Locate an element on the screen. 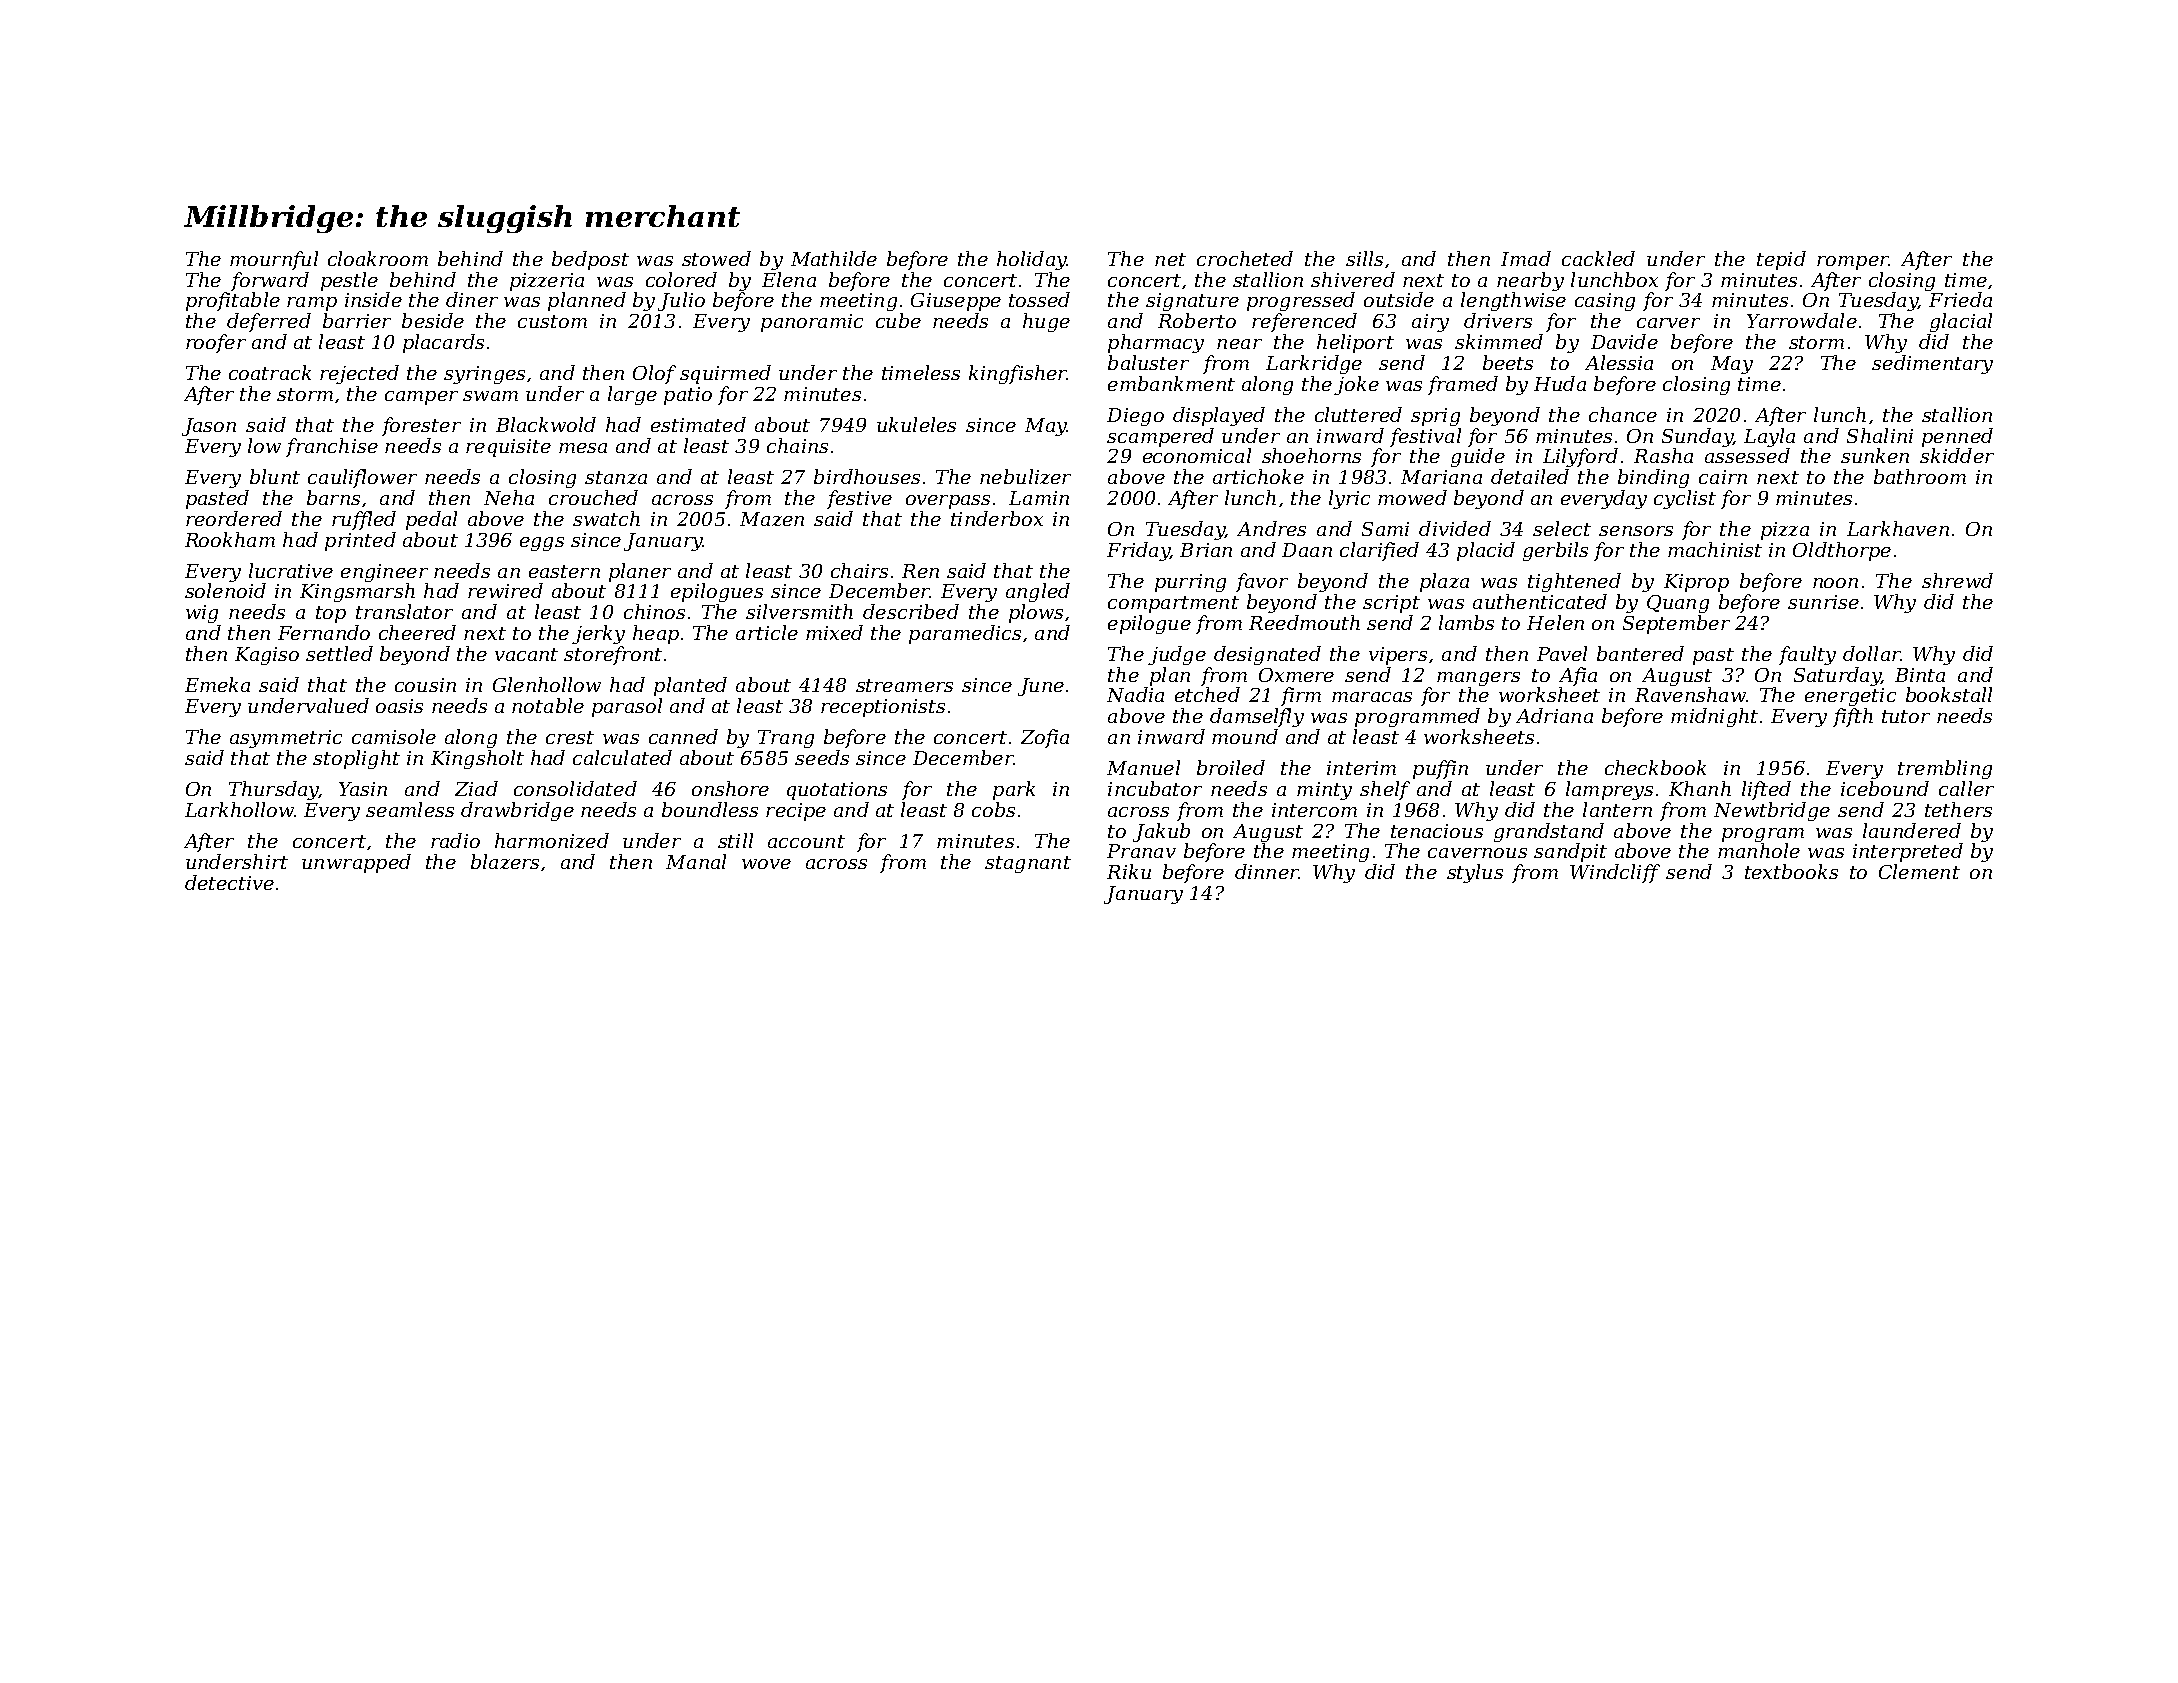 The width and height of the screenshot is (2178, 1683). seeds is located at coordinates (822, 757).
